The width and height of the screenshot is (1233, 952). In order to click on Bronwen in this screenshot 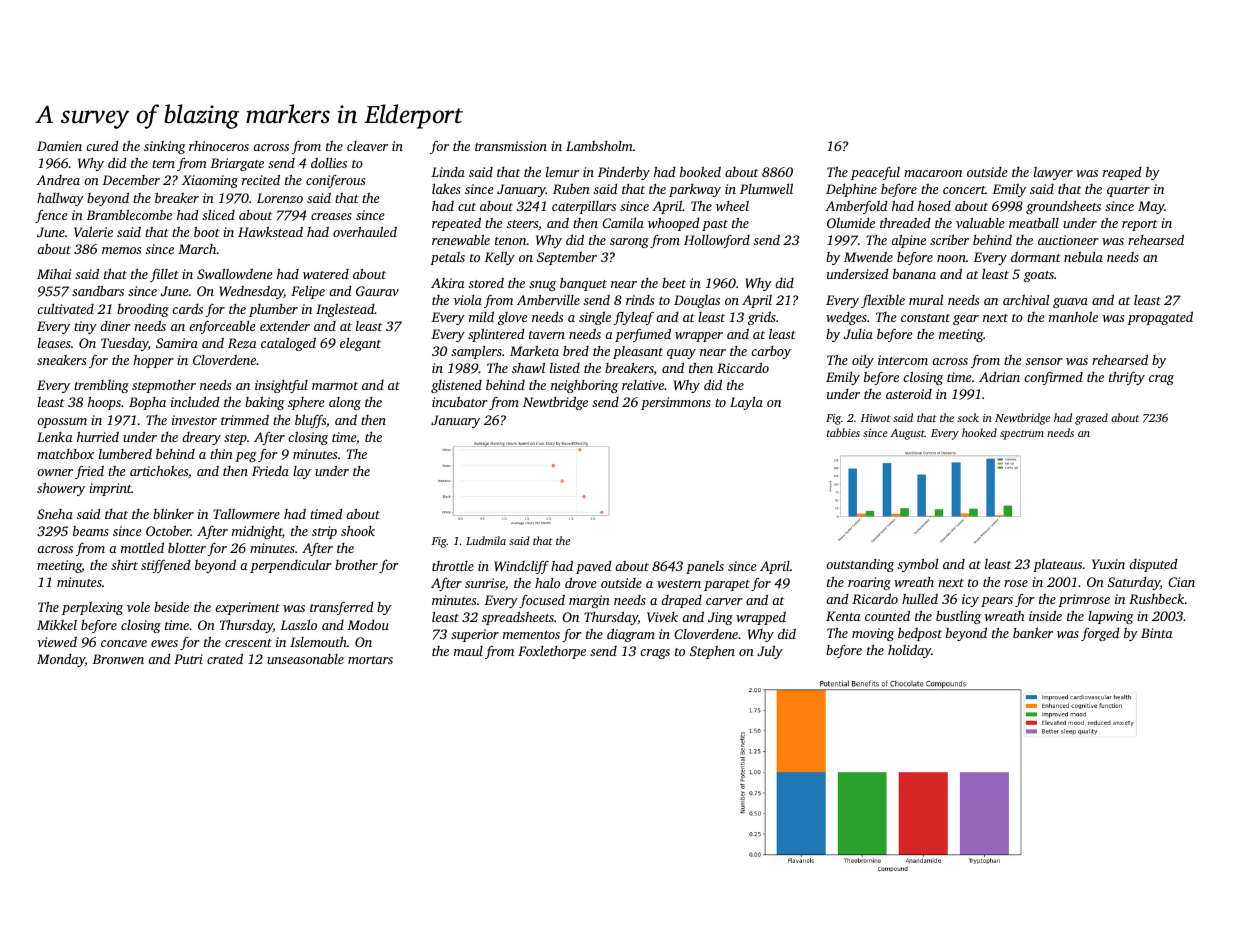, I will do `click(118, 659)`.
